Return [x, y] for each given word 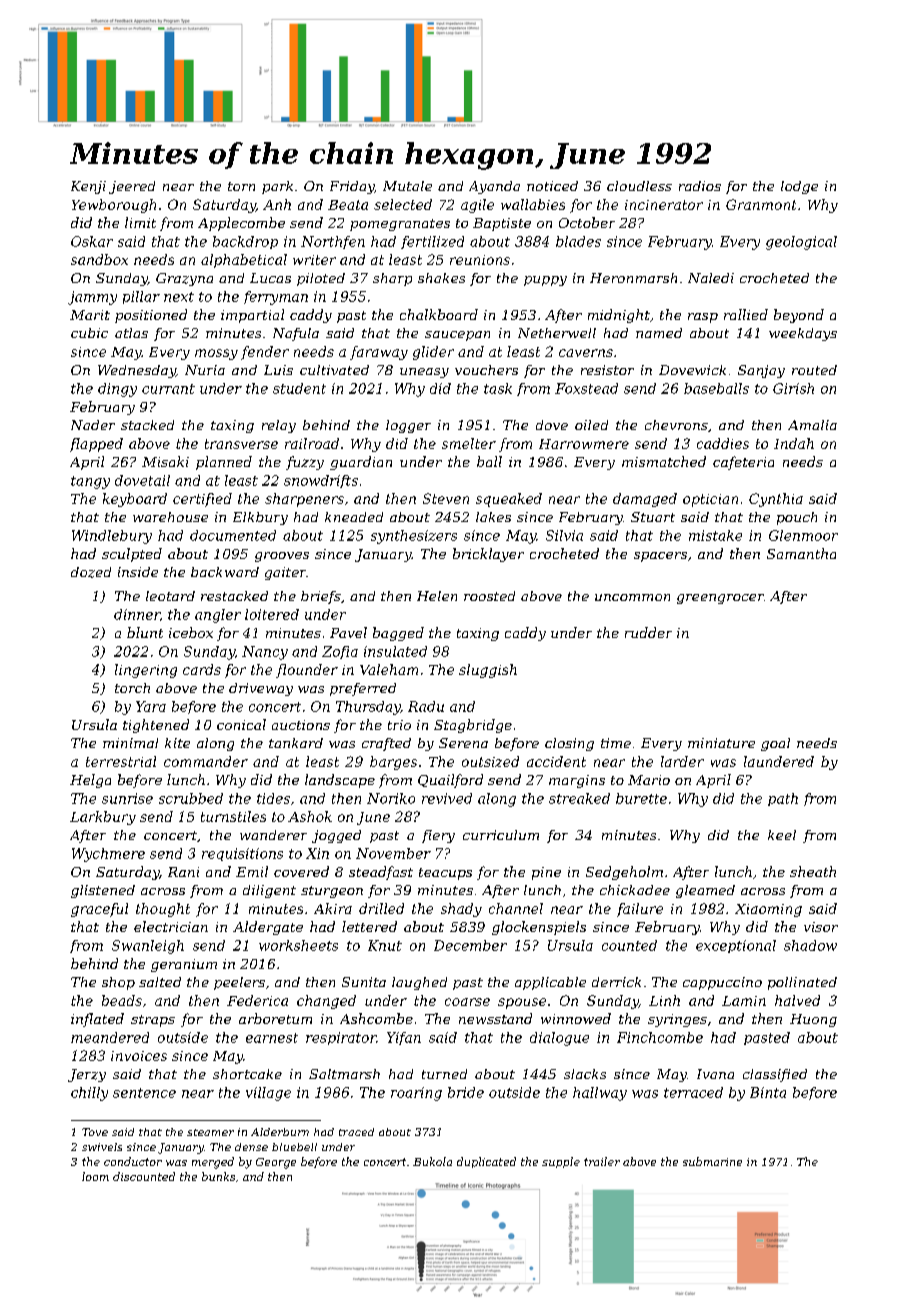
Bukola [432, 1161]
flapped [96, 445]
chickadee [635, 890]
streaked [579, 798]
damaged [645, 500]
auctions [301, 725]
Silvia [564, 535]
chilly [89, 1094]
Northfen [333, 242]
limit [140, 222]
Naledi [711, 278]
